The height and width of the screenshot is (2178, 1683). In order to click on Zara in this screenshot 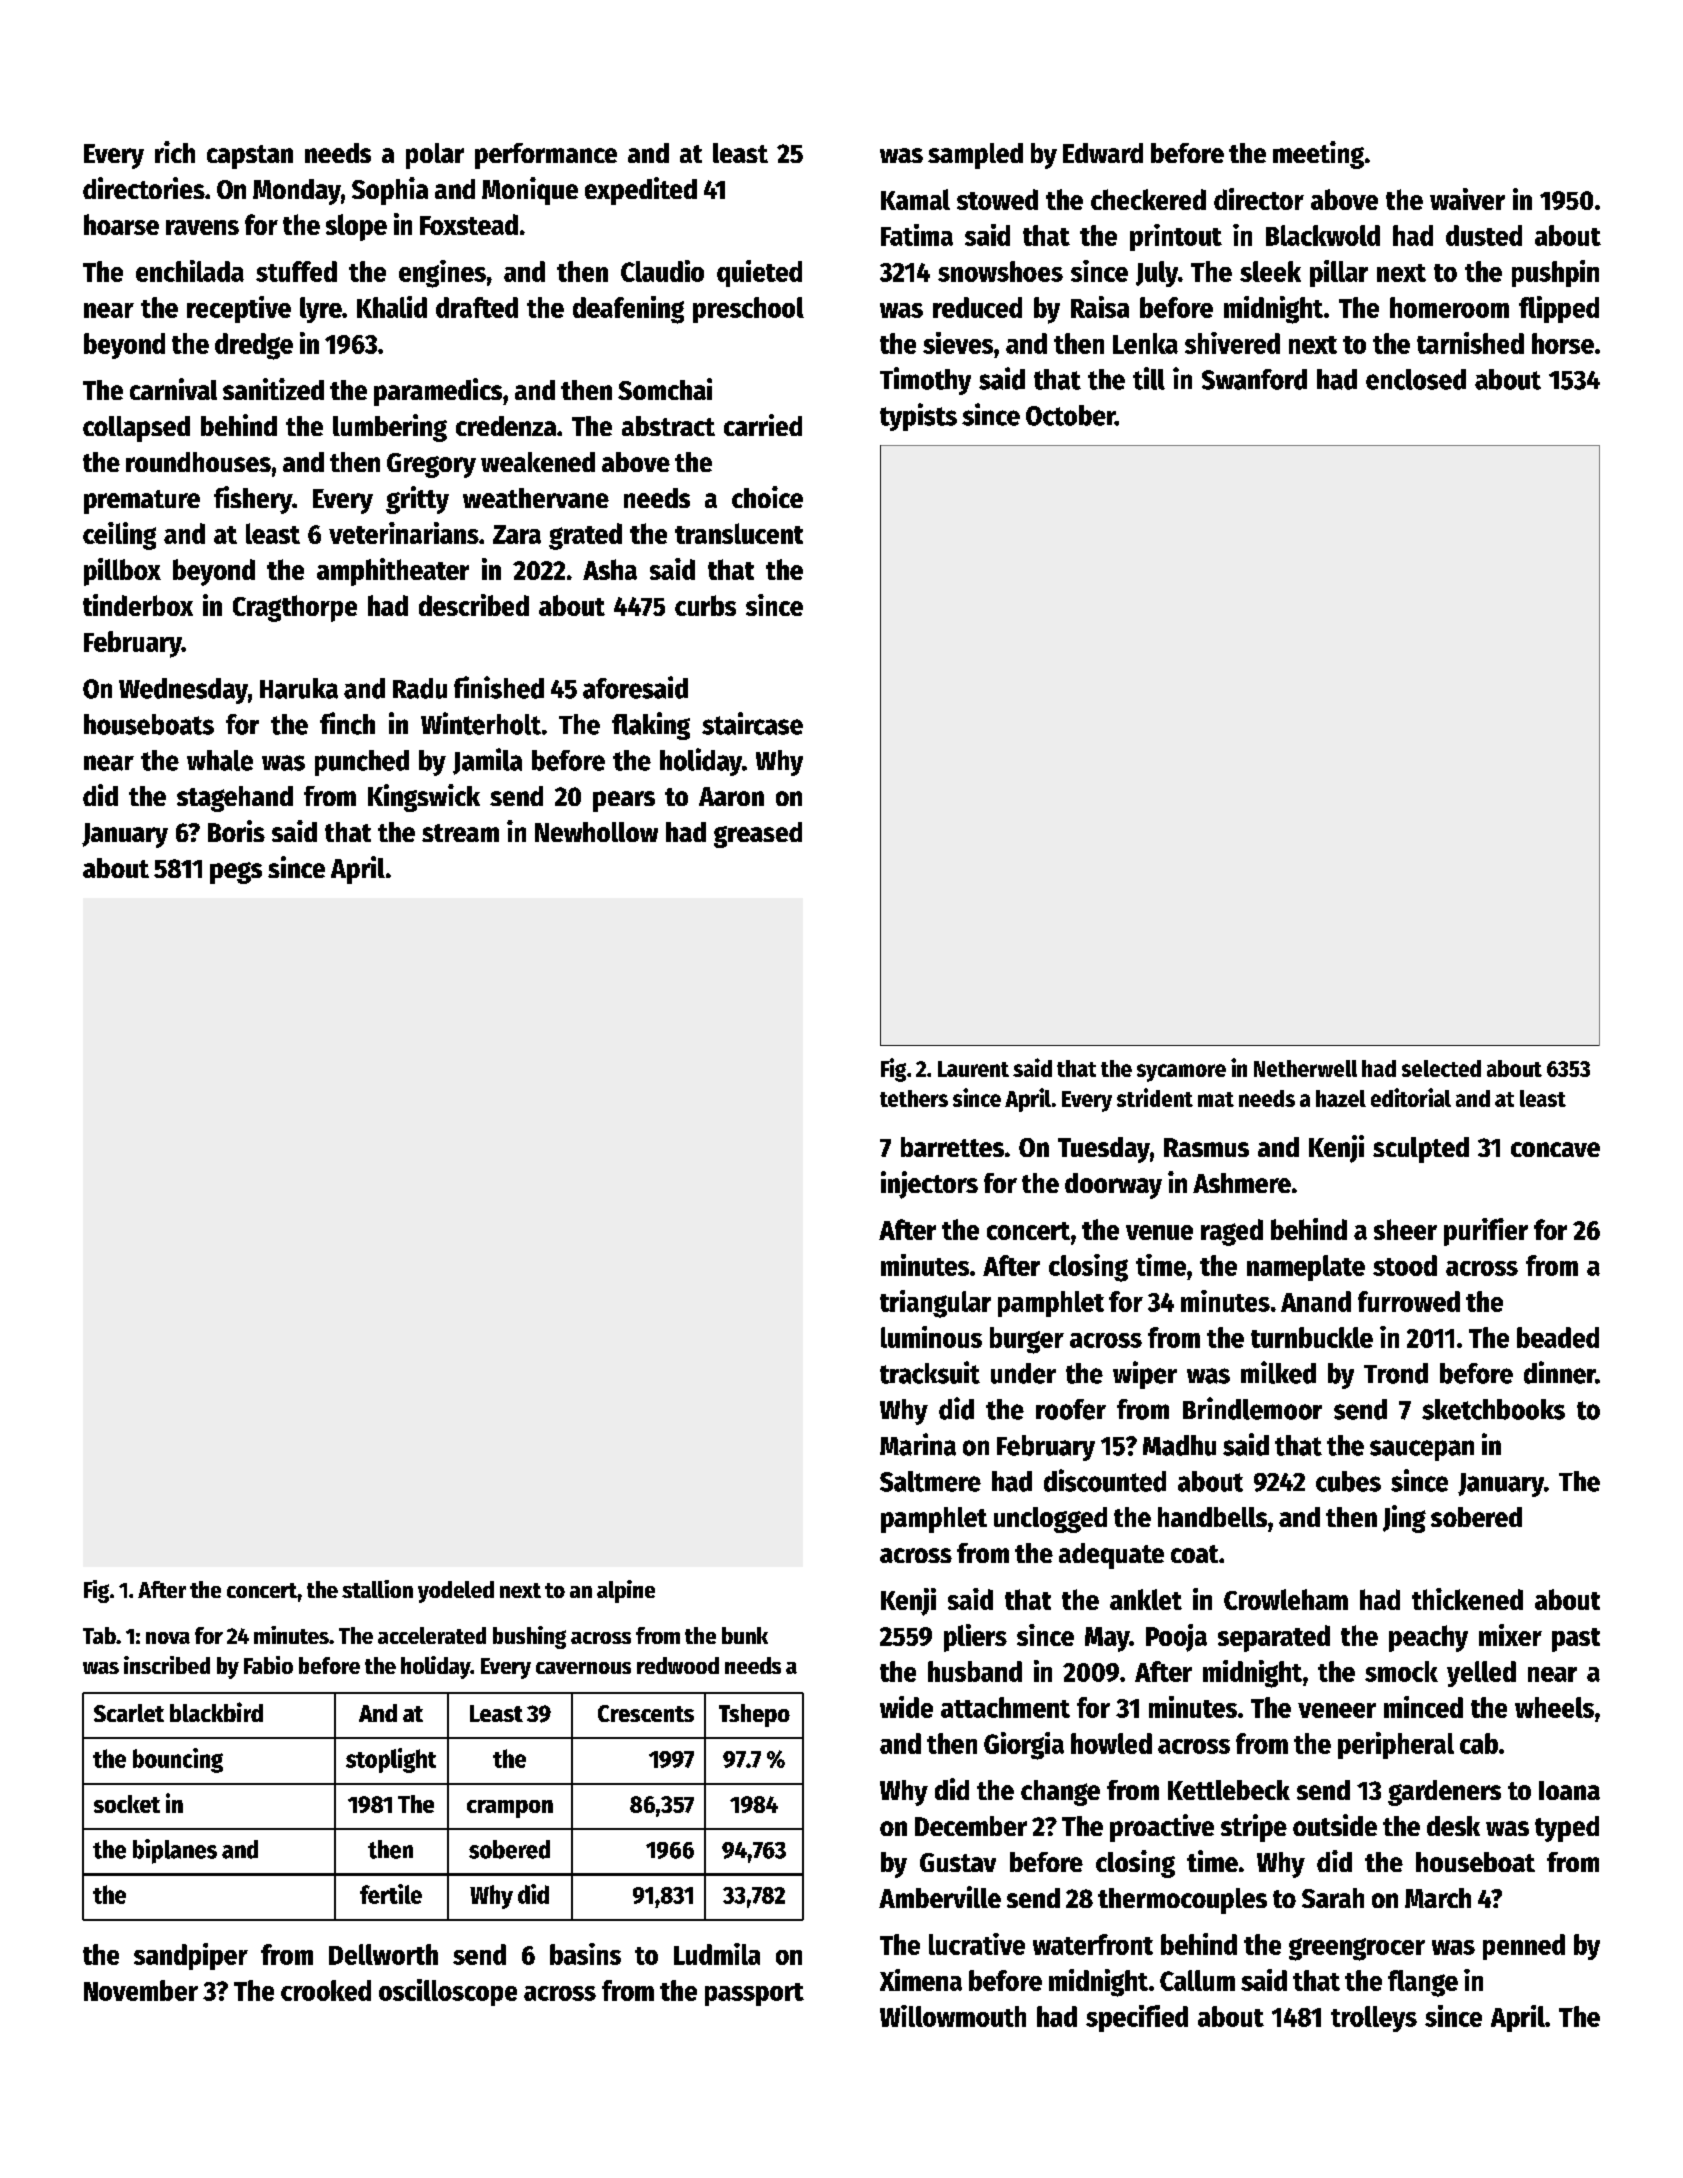, I will do `click(517, 534)`.
